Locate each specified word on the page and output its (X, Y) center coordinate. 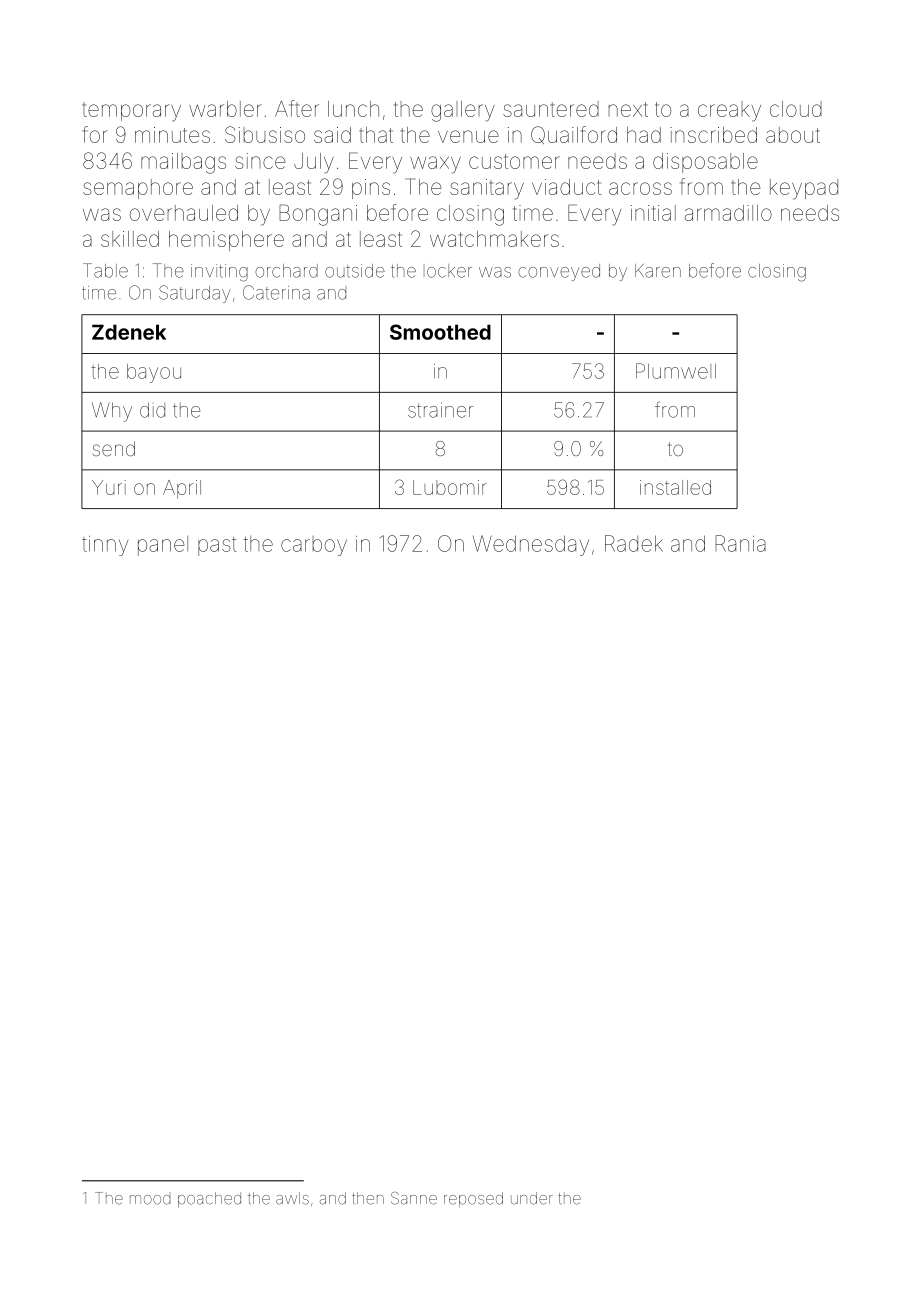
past (217, 546)
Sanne (414, 1198)
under (532, 1198)
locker (449, 271)
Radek (634, 543)
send (113, 448)
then (368, 1198)
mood (150, 1200)
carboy (314, 546)
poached (209, 1199)
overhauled (184, 213)
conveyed (559, 272)
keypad (804, 189)
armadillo (728, 213)
